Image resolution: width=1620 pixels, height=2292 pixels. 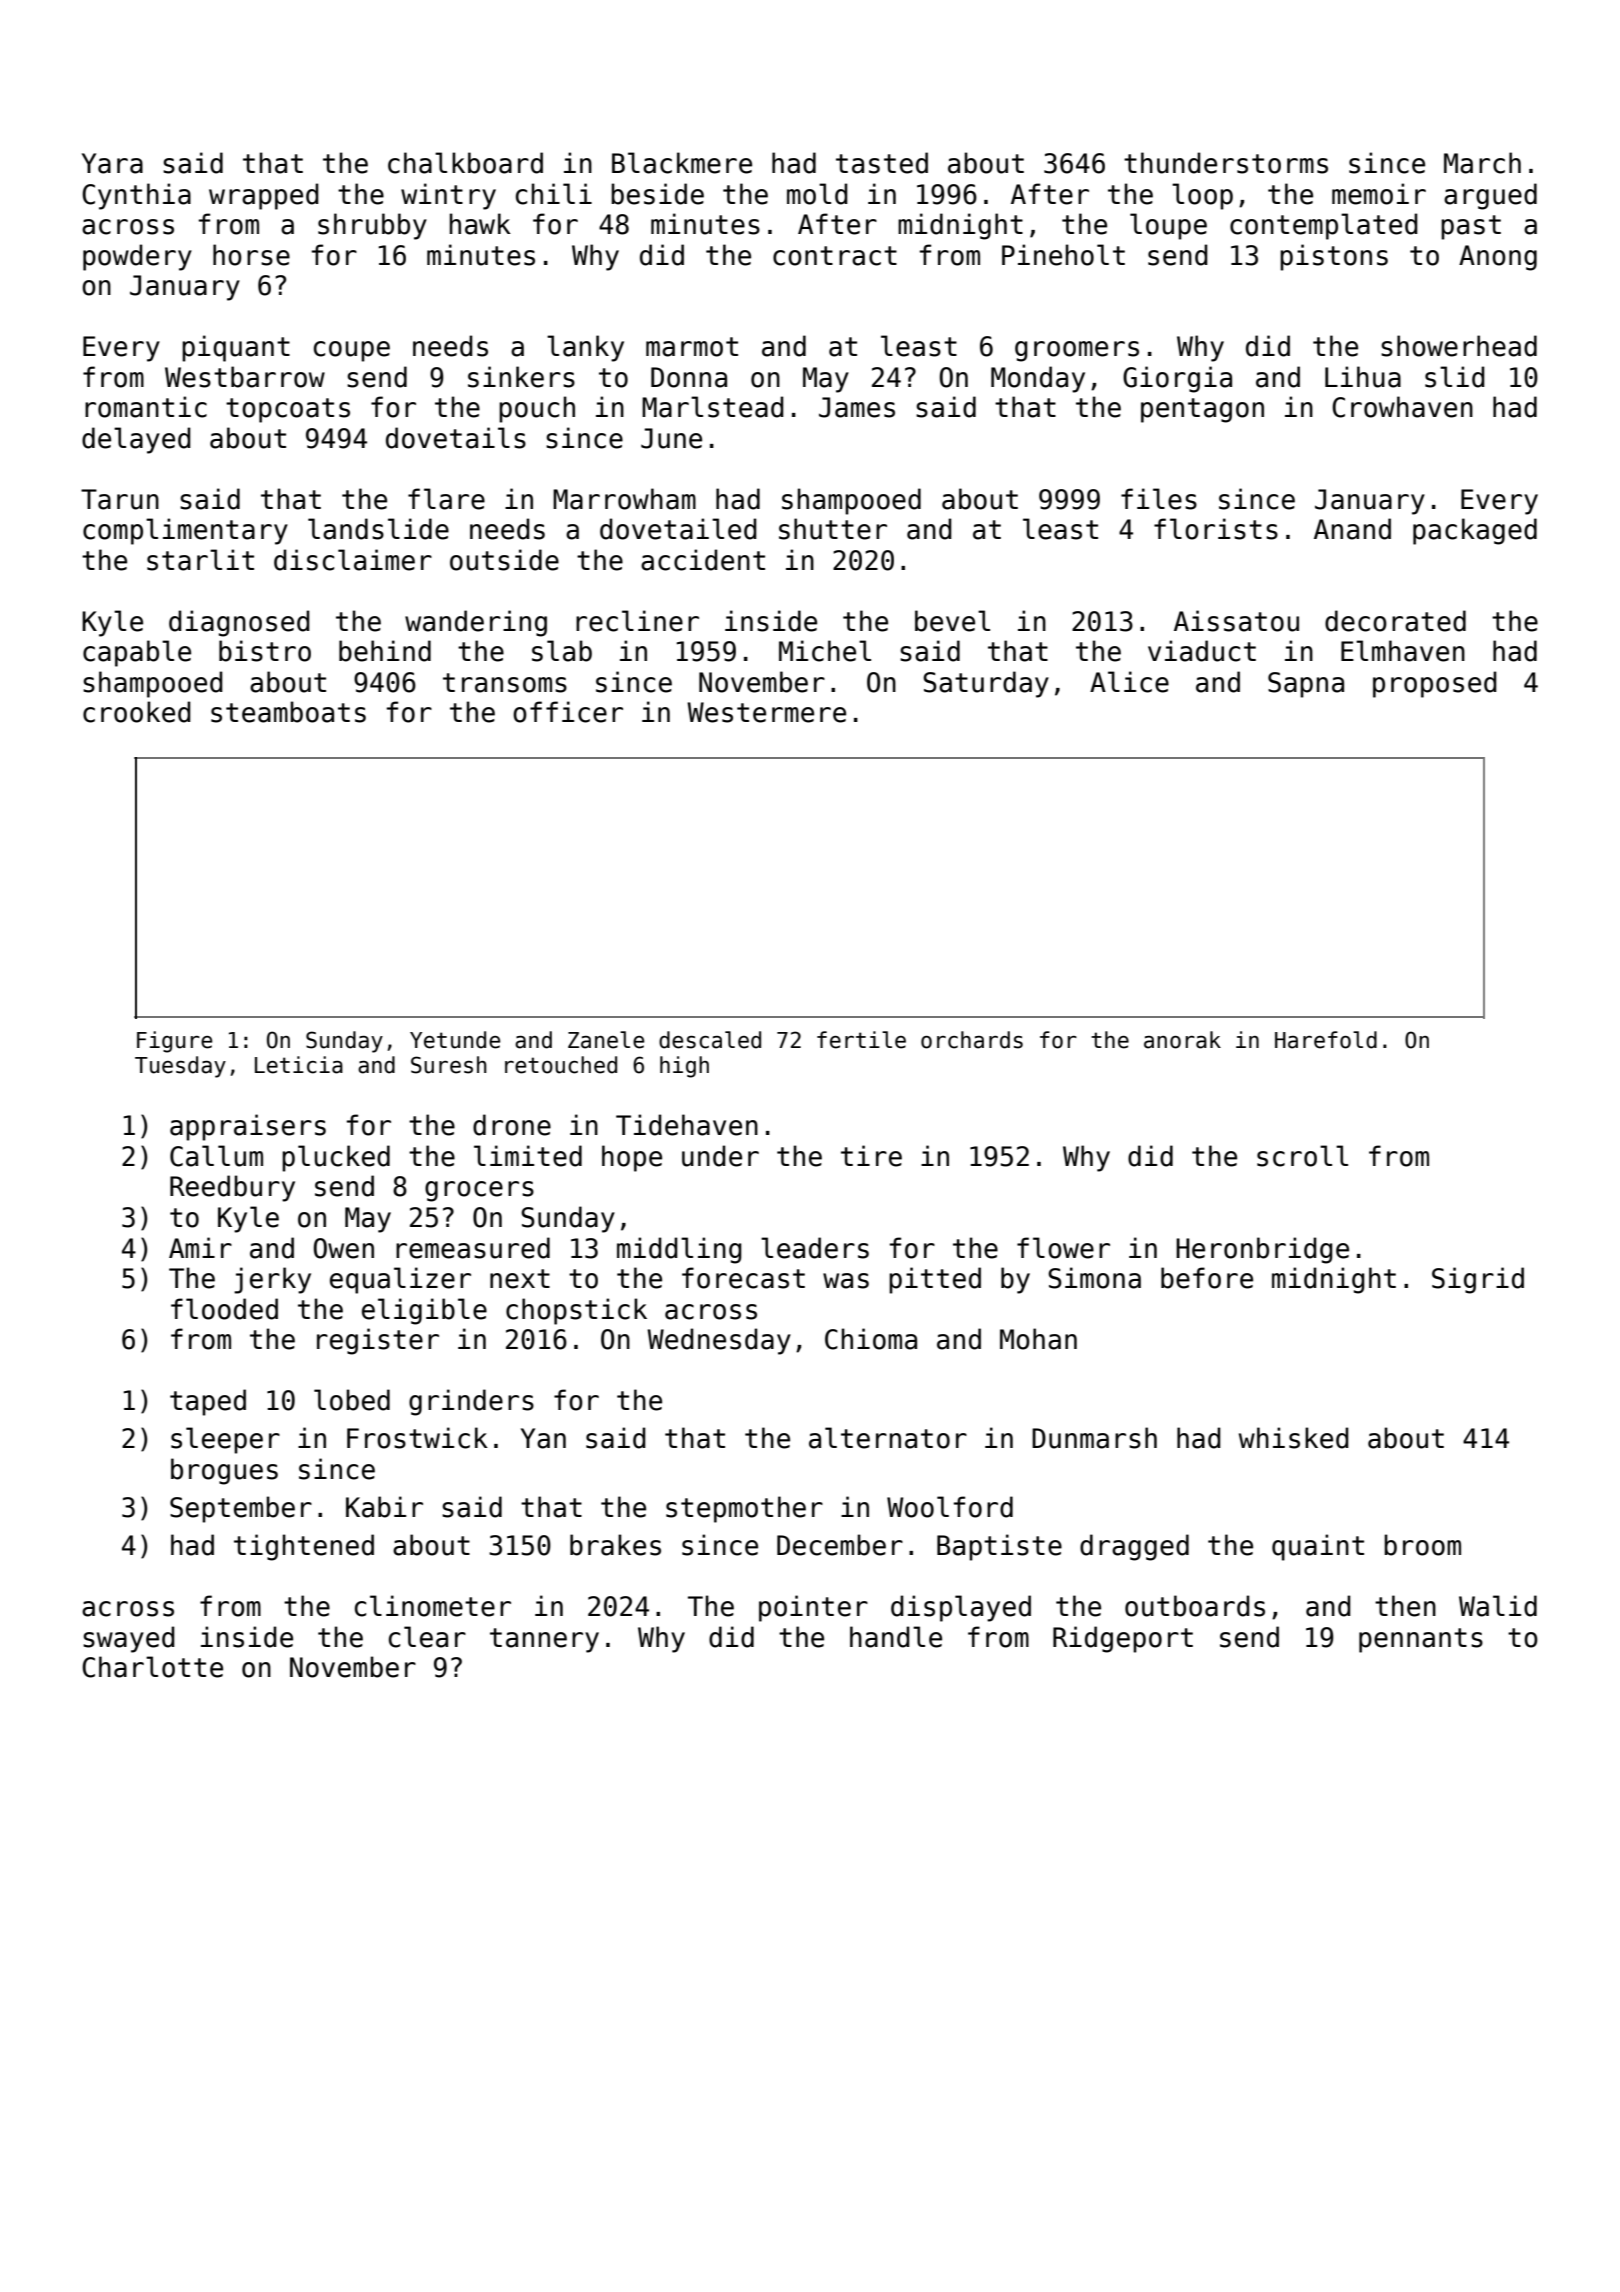 I want to click on Tuesday, so click(x=180, y=1067).
